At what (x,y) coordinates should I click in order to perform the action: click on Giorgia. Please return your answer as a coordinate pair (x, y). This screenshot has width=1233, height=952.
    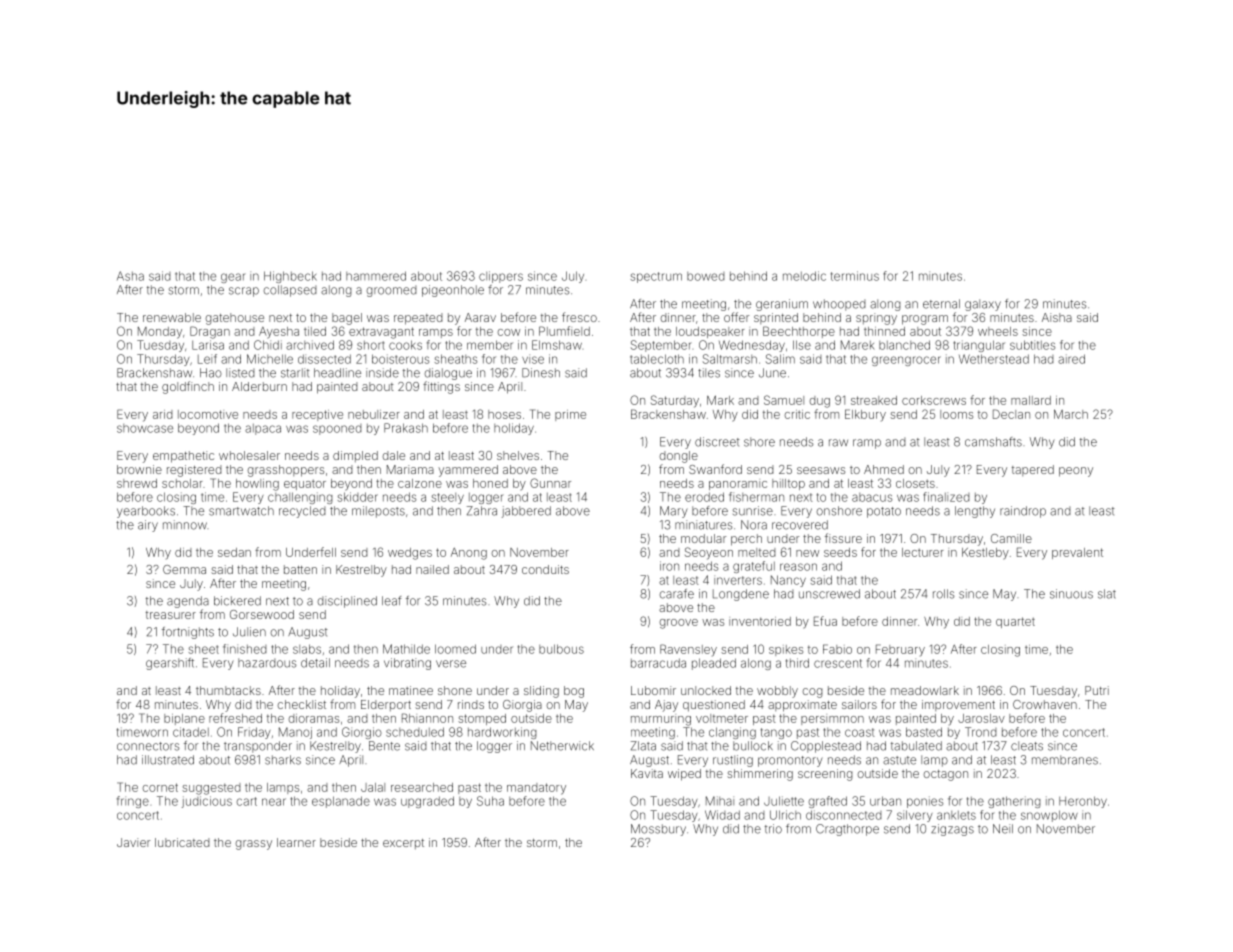
    Looking at the image, I should click on (522, 706).
